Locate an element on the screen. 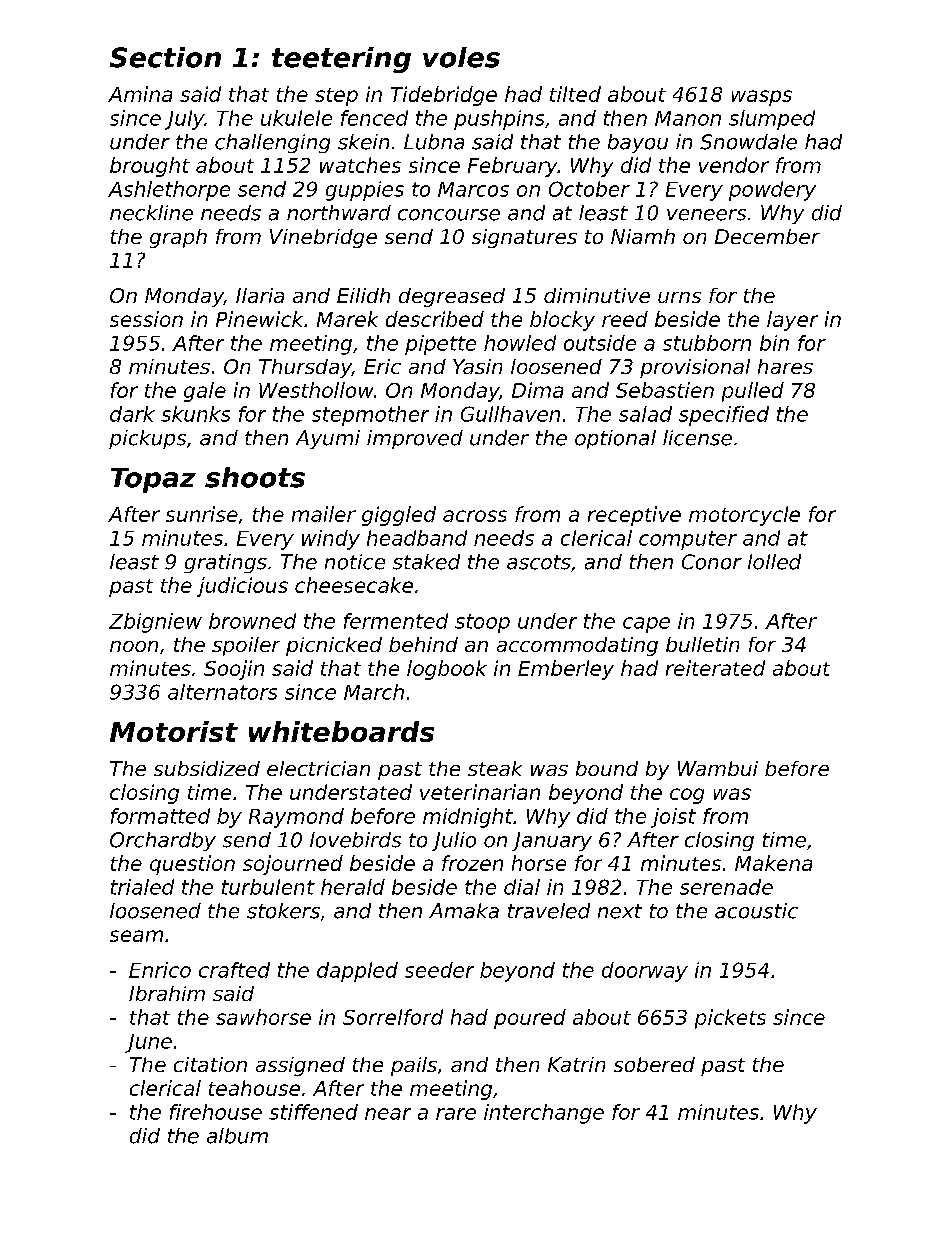 Image resolution: width=952 pixels, height=1233 pixels. ascots is located at coordinates (539, 562).
